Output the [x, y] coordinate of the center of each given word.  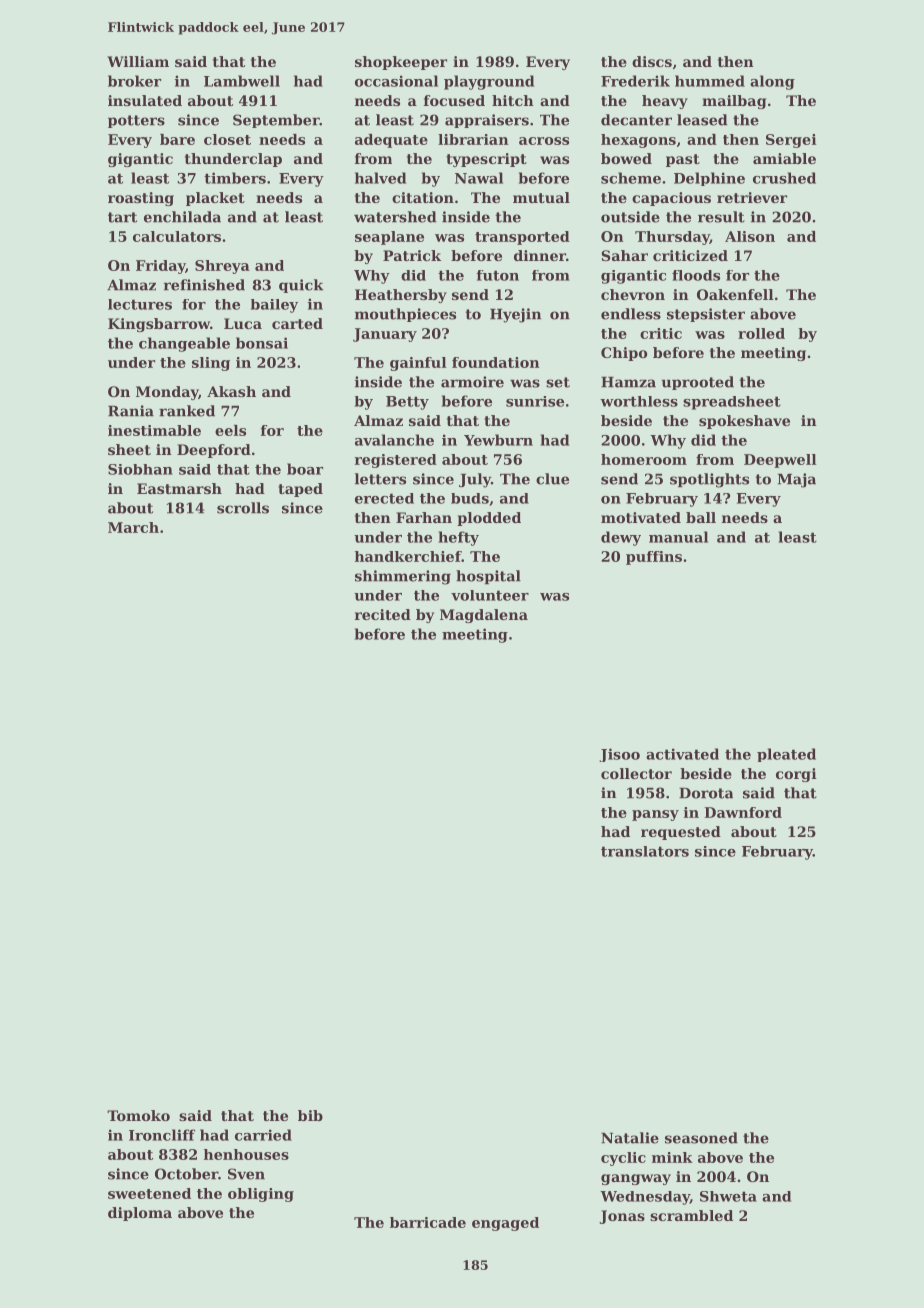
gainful [418, 364]
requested [681, 833]
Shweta [728, 1196]
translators [645, 851]
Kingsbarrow [159, 325]
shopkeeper [401, 63]
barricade [428, 1222]
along [772, 82]
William [138, 61]
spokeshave [744, 422]
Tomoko [138, 1115]
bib [310, 1115]
